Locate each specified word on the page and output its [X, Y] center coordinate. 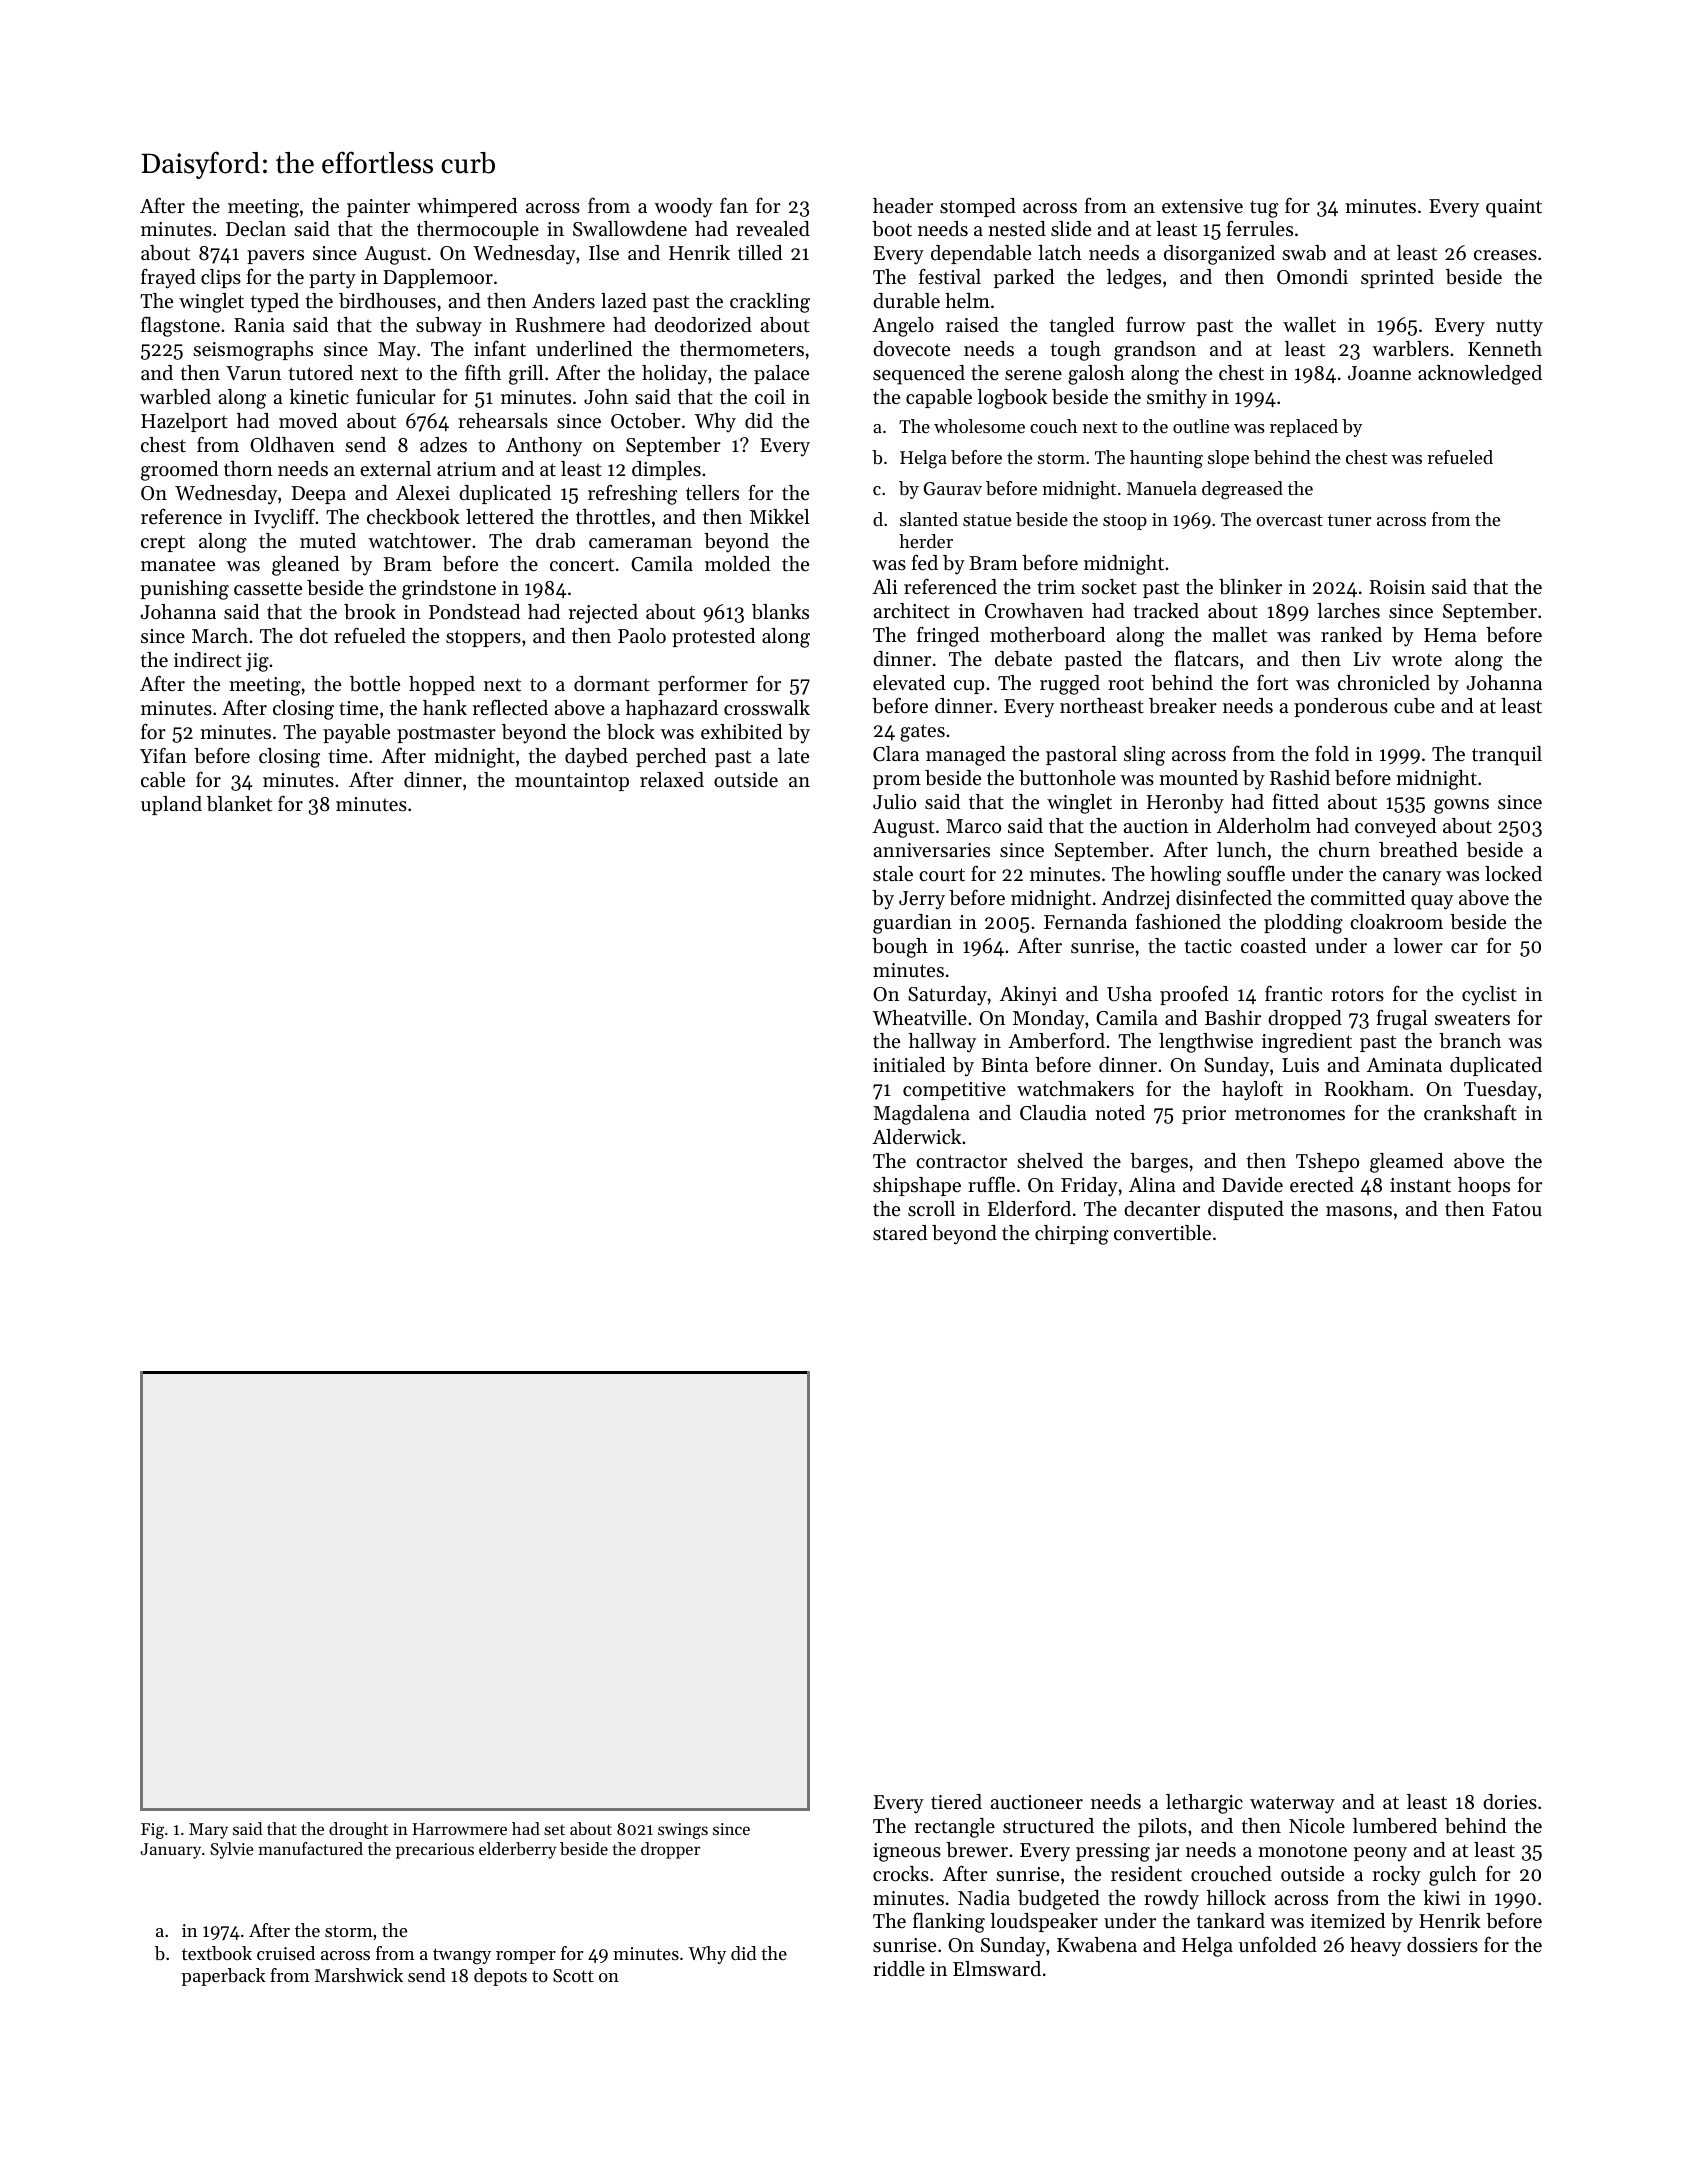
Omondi [1312, 276]
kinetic [319, 397]
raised [972, 325]
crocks [901, 1874]
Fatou [1517, 1209]
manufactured [310, 1848]
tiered [956, 1802]
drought [358, 1830]
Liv [1367, 659]
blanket [239, 804]
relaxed [672, 779]
